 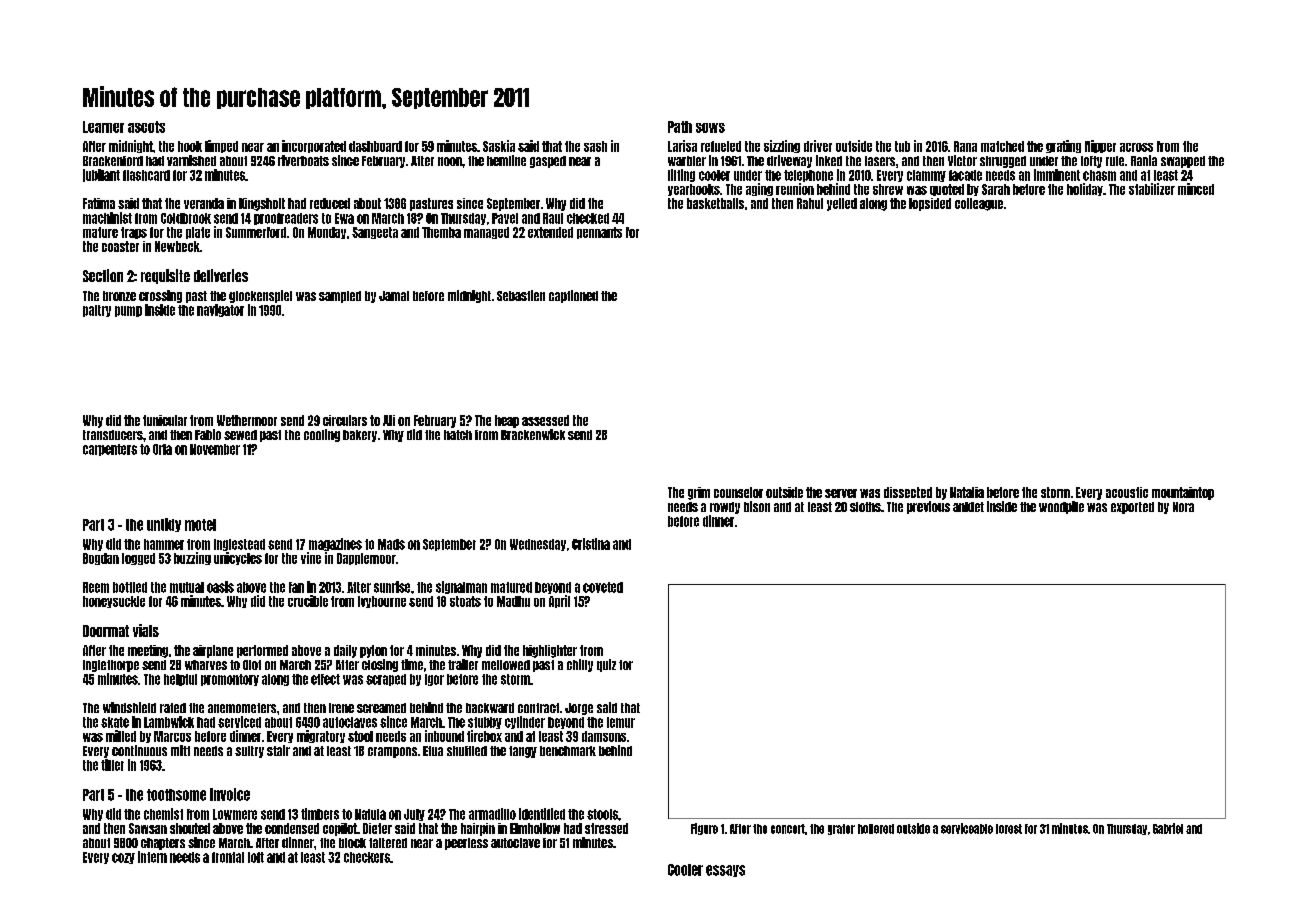 I want to click on mountaintop, so click(x=1183, y=493).
